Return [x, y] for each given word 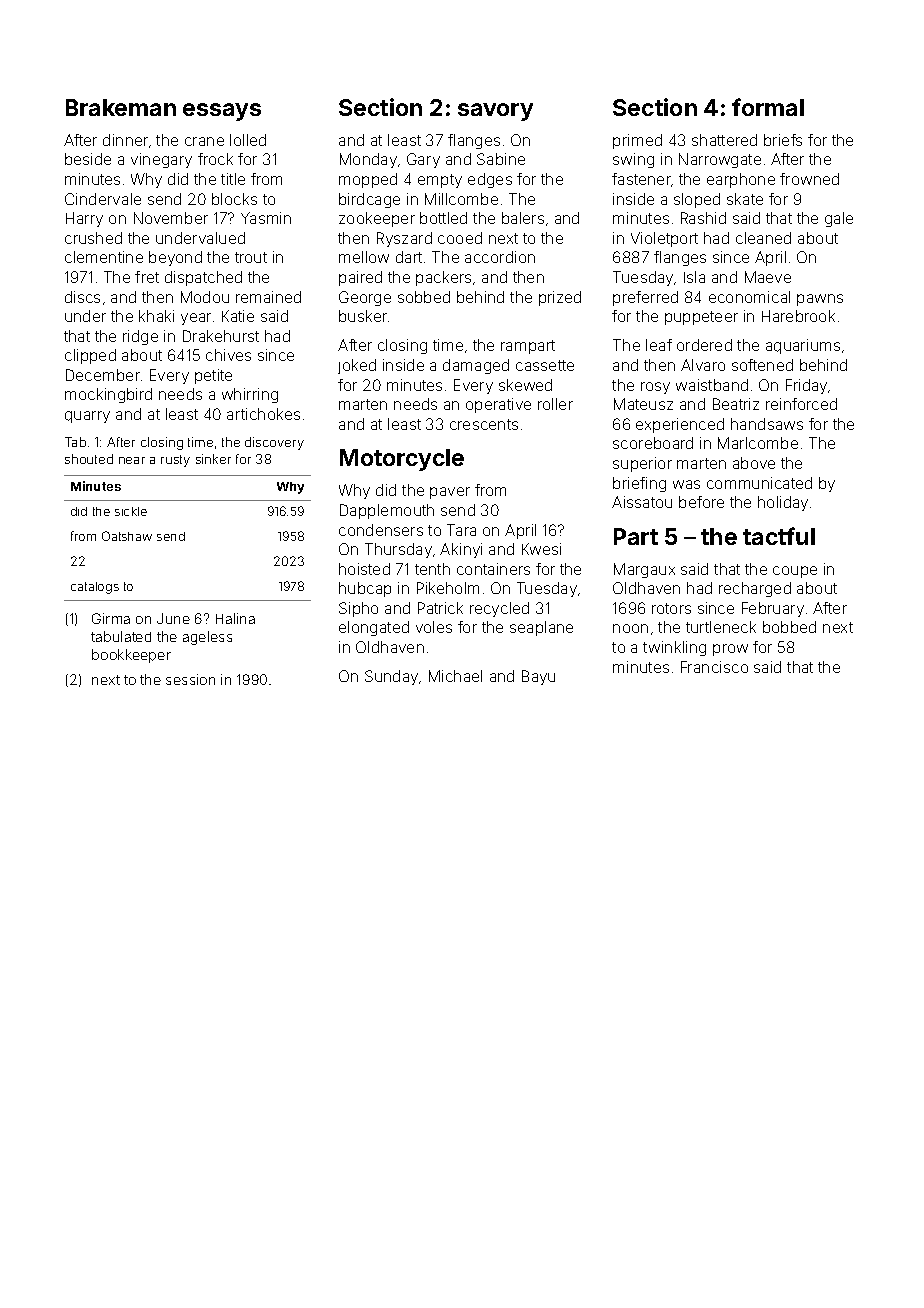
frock [215, 159]
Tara [461, 530]
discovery [274, 443]
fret [147, 277]
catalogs [95, 588]
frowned [809, 179]
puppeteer [701, 318]
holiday [783, 503]
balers [523, 218]
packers [443, 278]
